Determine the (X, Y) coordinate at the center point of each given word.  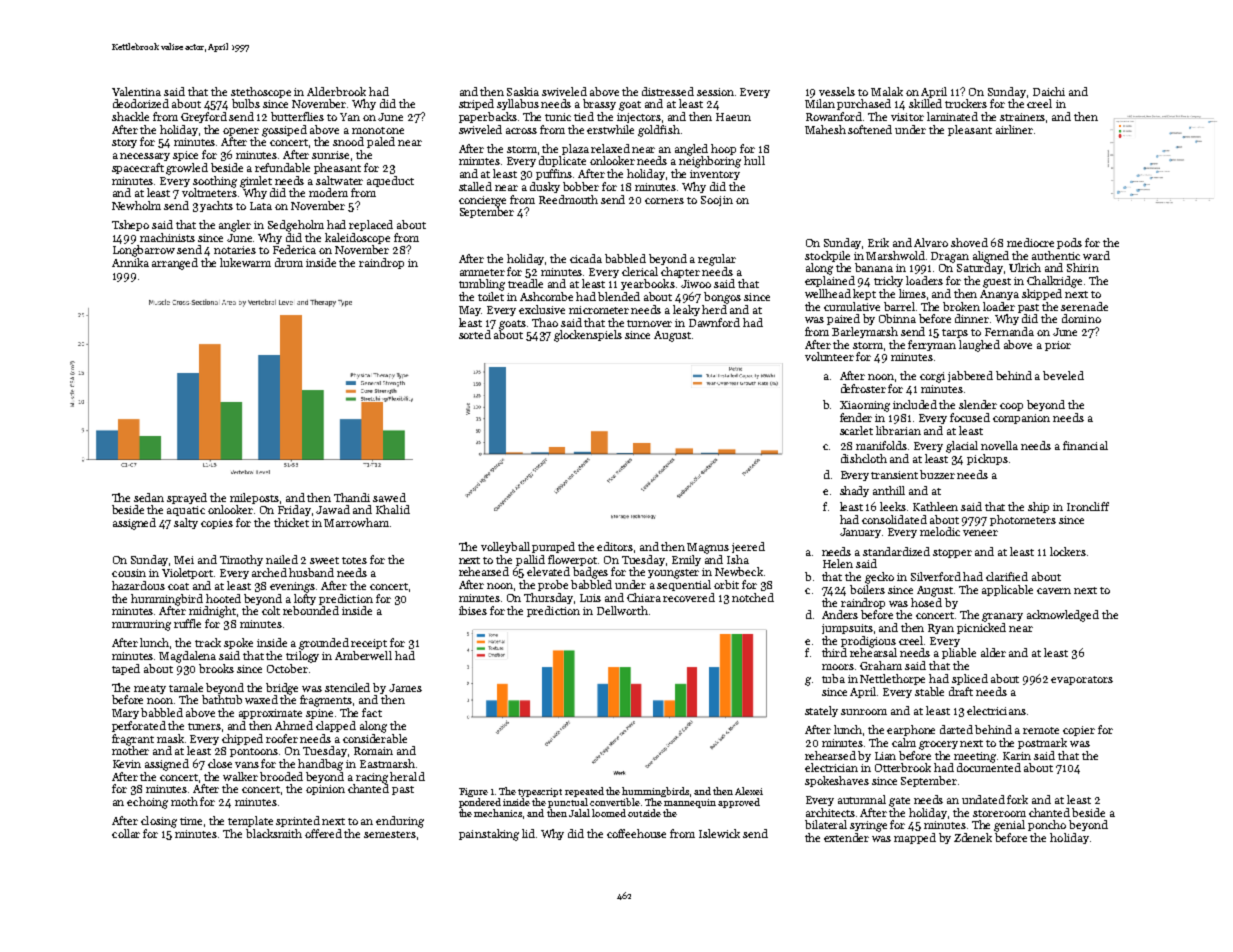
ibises (473, 610)
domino (1081, 318)
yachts (216, 206)
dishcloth (864, 458)
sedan (149, 497)
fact (372, 712)
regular (717, 260)
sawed (389, 497)
